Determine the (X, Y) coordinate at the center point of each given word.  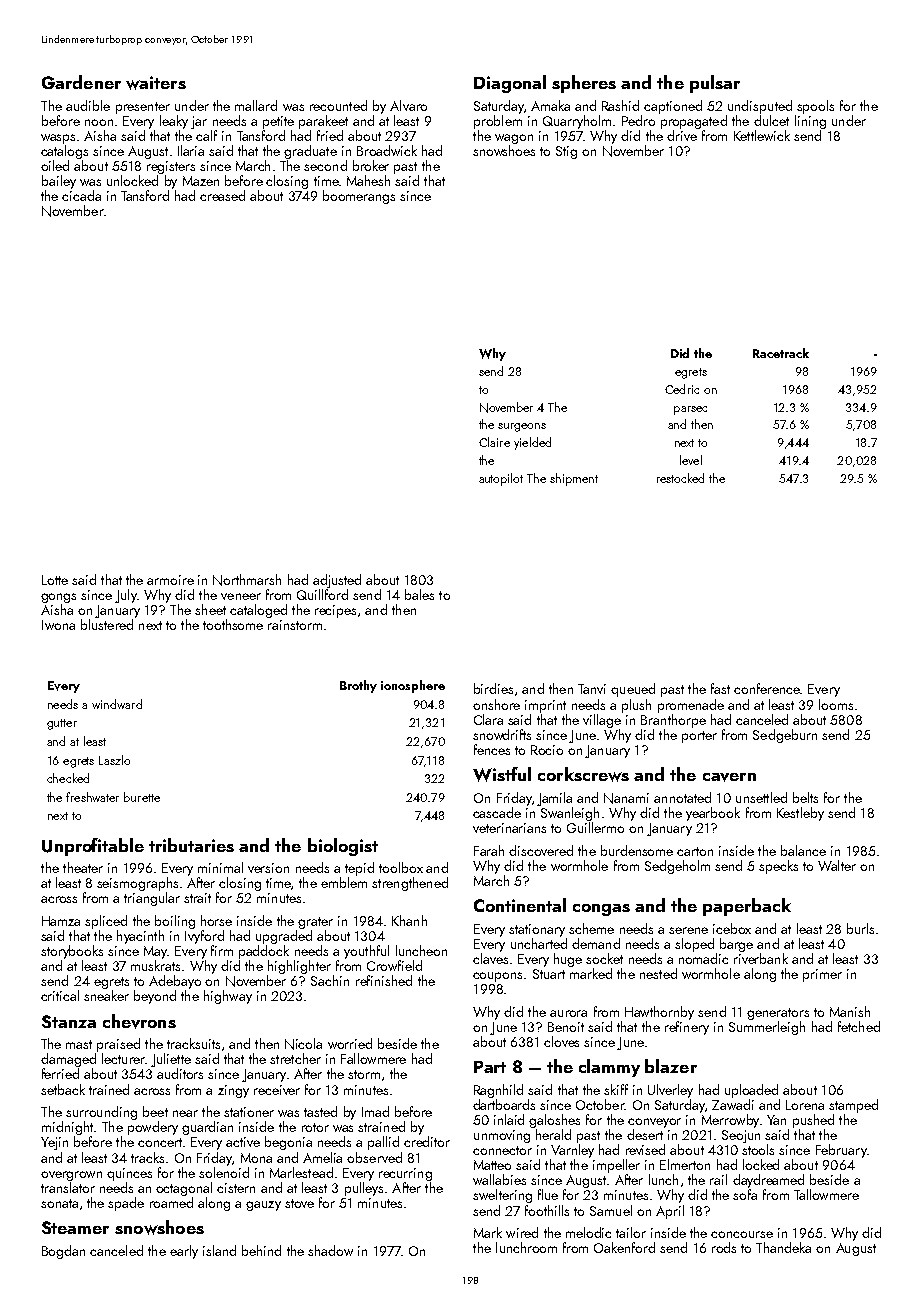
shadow (330, 1250)
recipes (335, 611)
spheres (584, 84)
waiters (156, 83)
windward (117, 704)
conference (767, 688)
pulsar (715, 84)
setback (63, 1089)
